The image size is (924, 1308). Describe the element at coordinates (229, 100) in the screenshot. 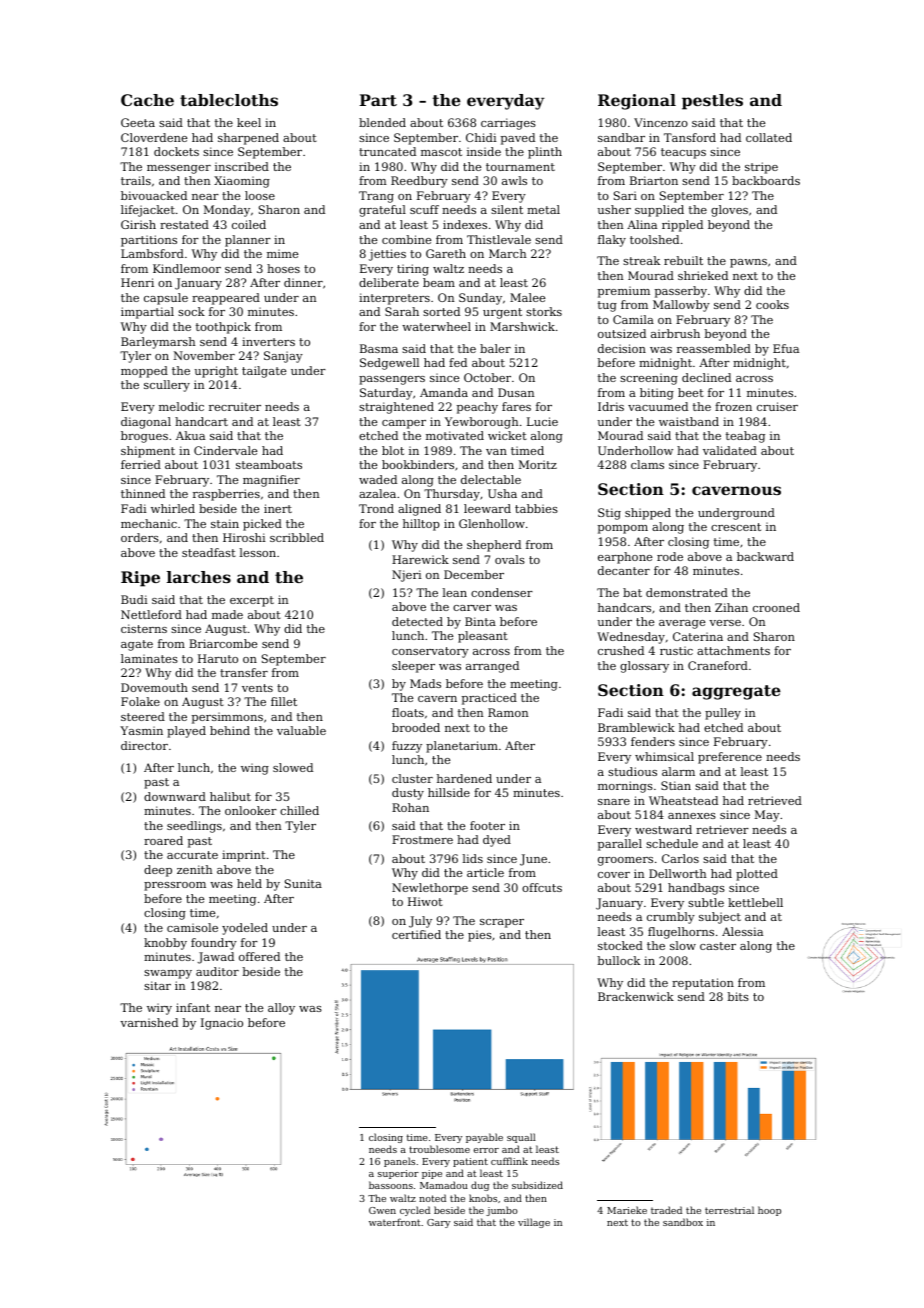

I see `tablecloths` at that location.
